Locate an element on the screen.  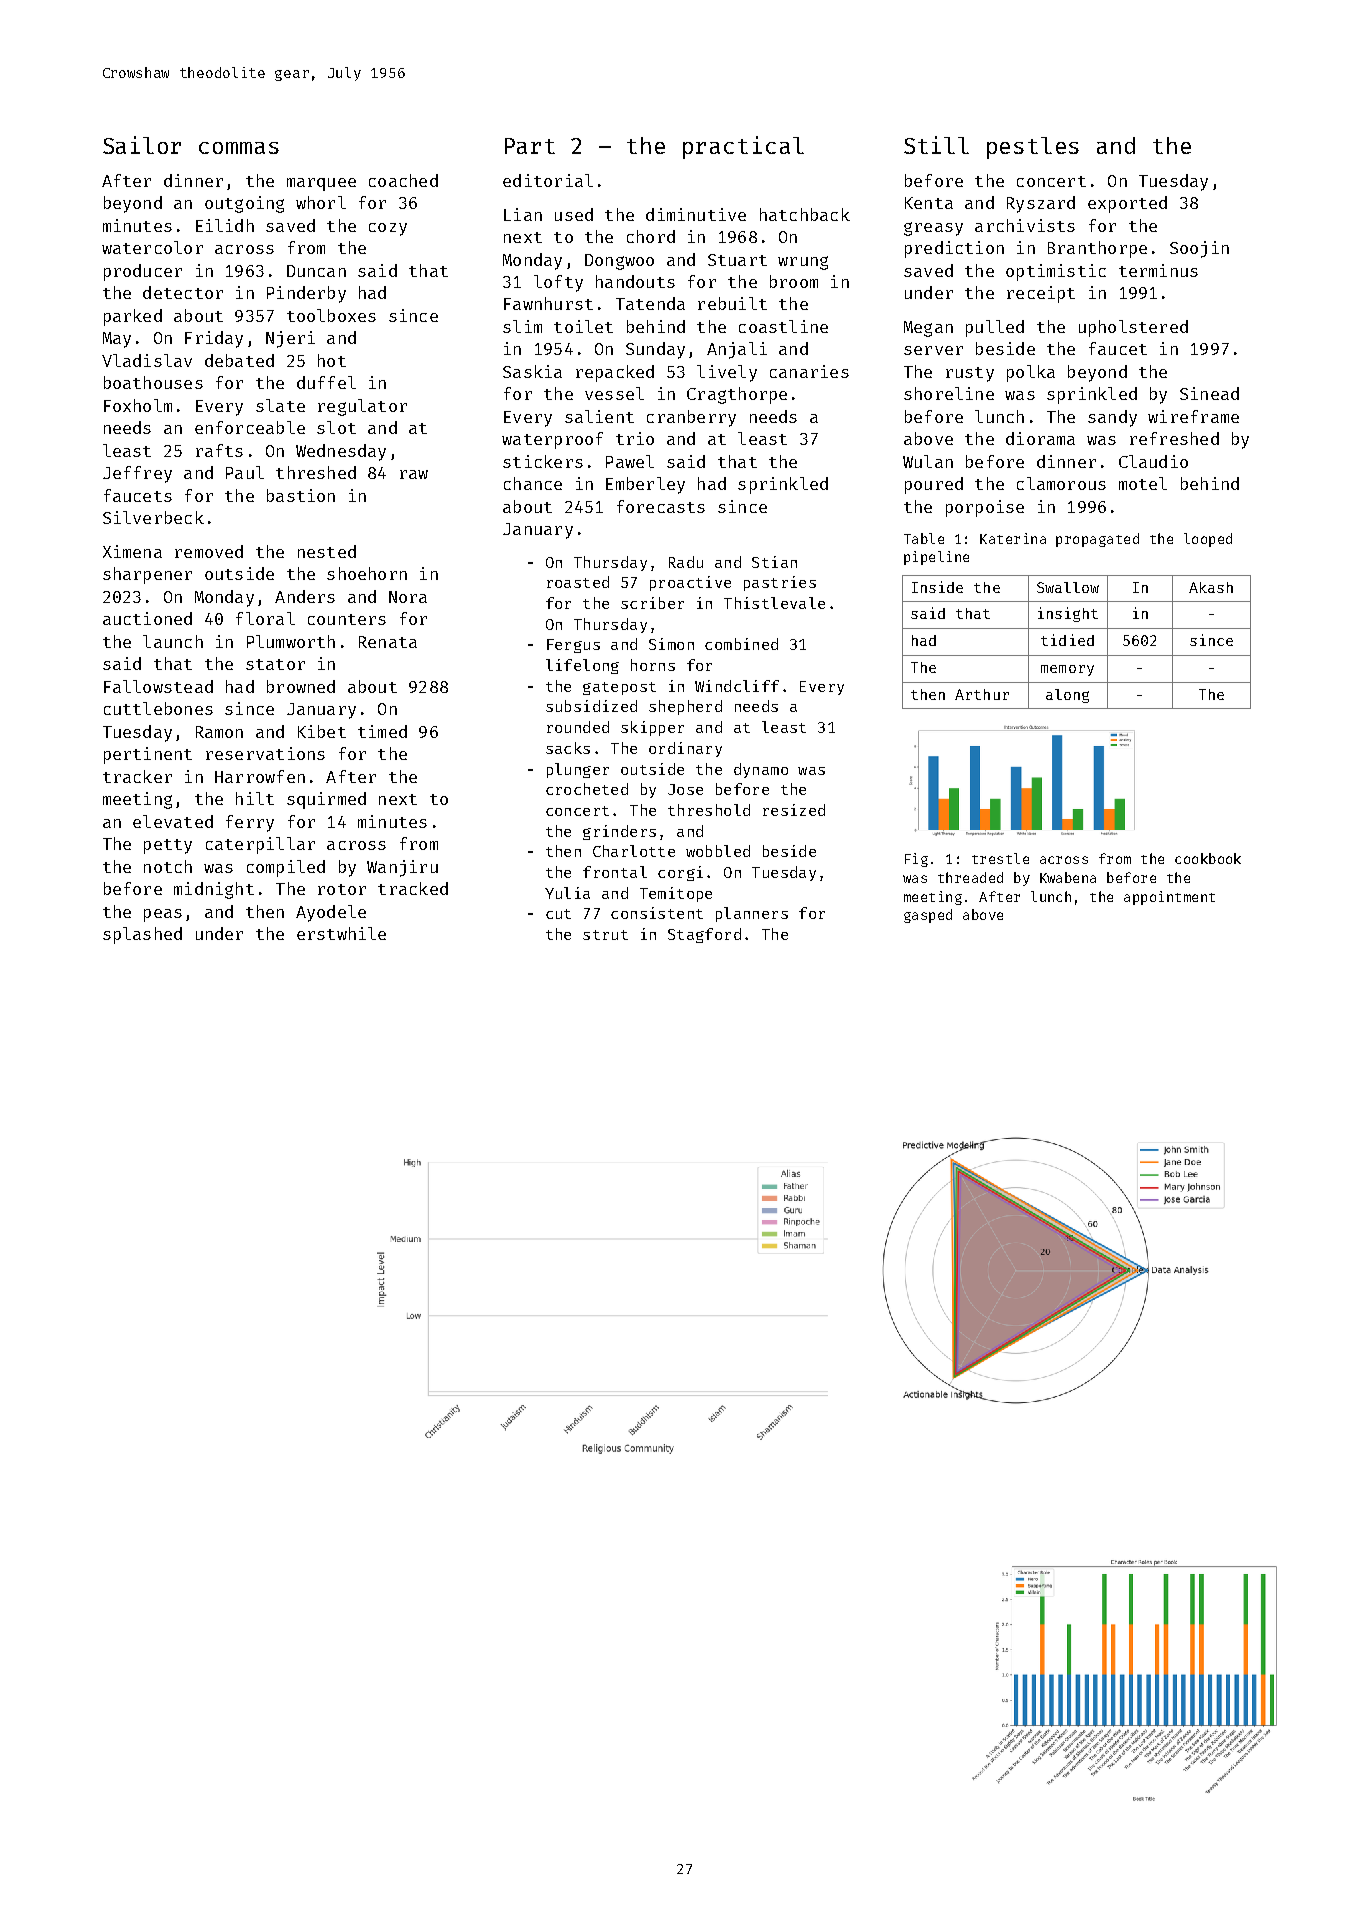
practical is located at coordinates (743, 147).
